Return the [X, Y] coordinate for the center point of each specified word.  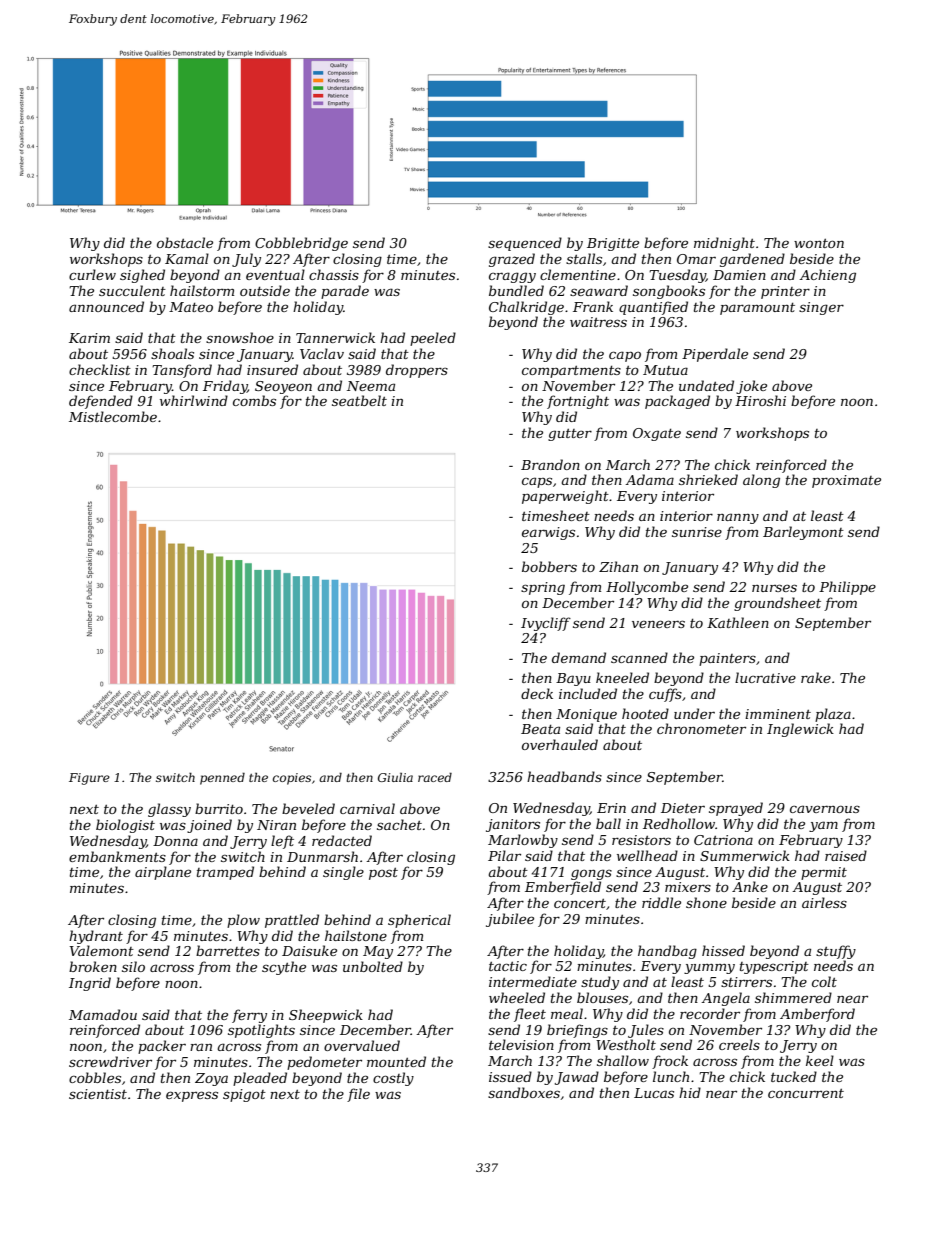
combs [254, 400]
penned [222, 779]
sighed [142, 276]
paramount [757, 309]
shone [706, 902]
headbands [564, 776]
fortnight [578, 402]
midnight [724, 244]
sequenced [525, 244]
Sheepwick [326, 1016]
